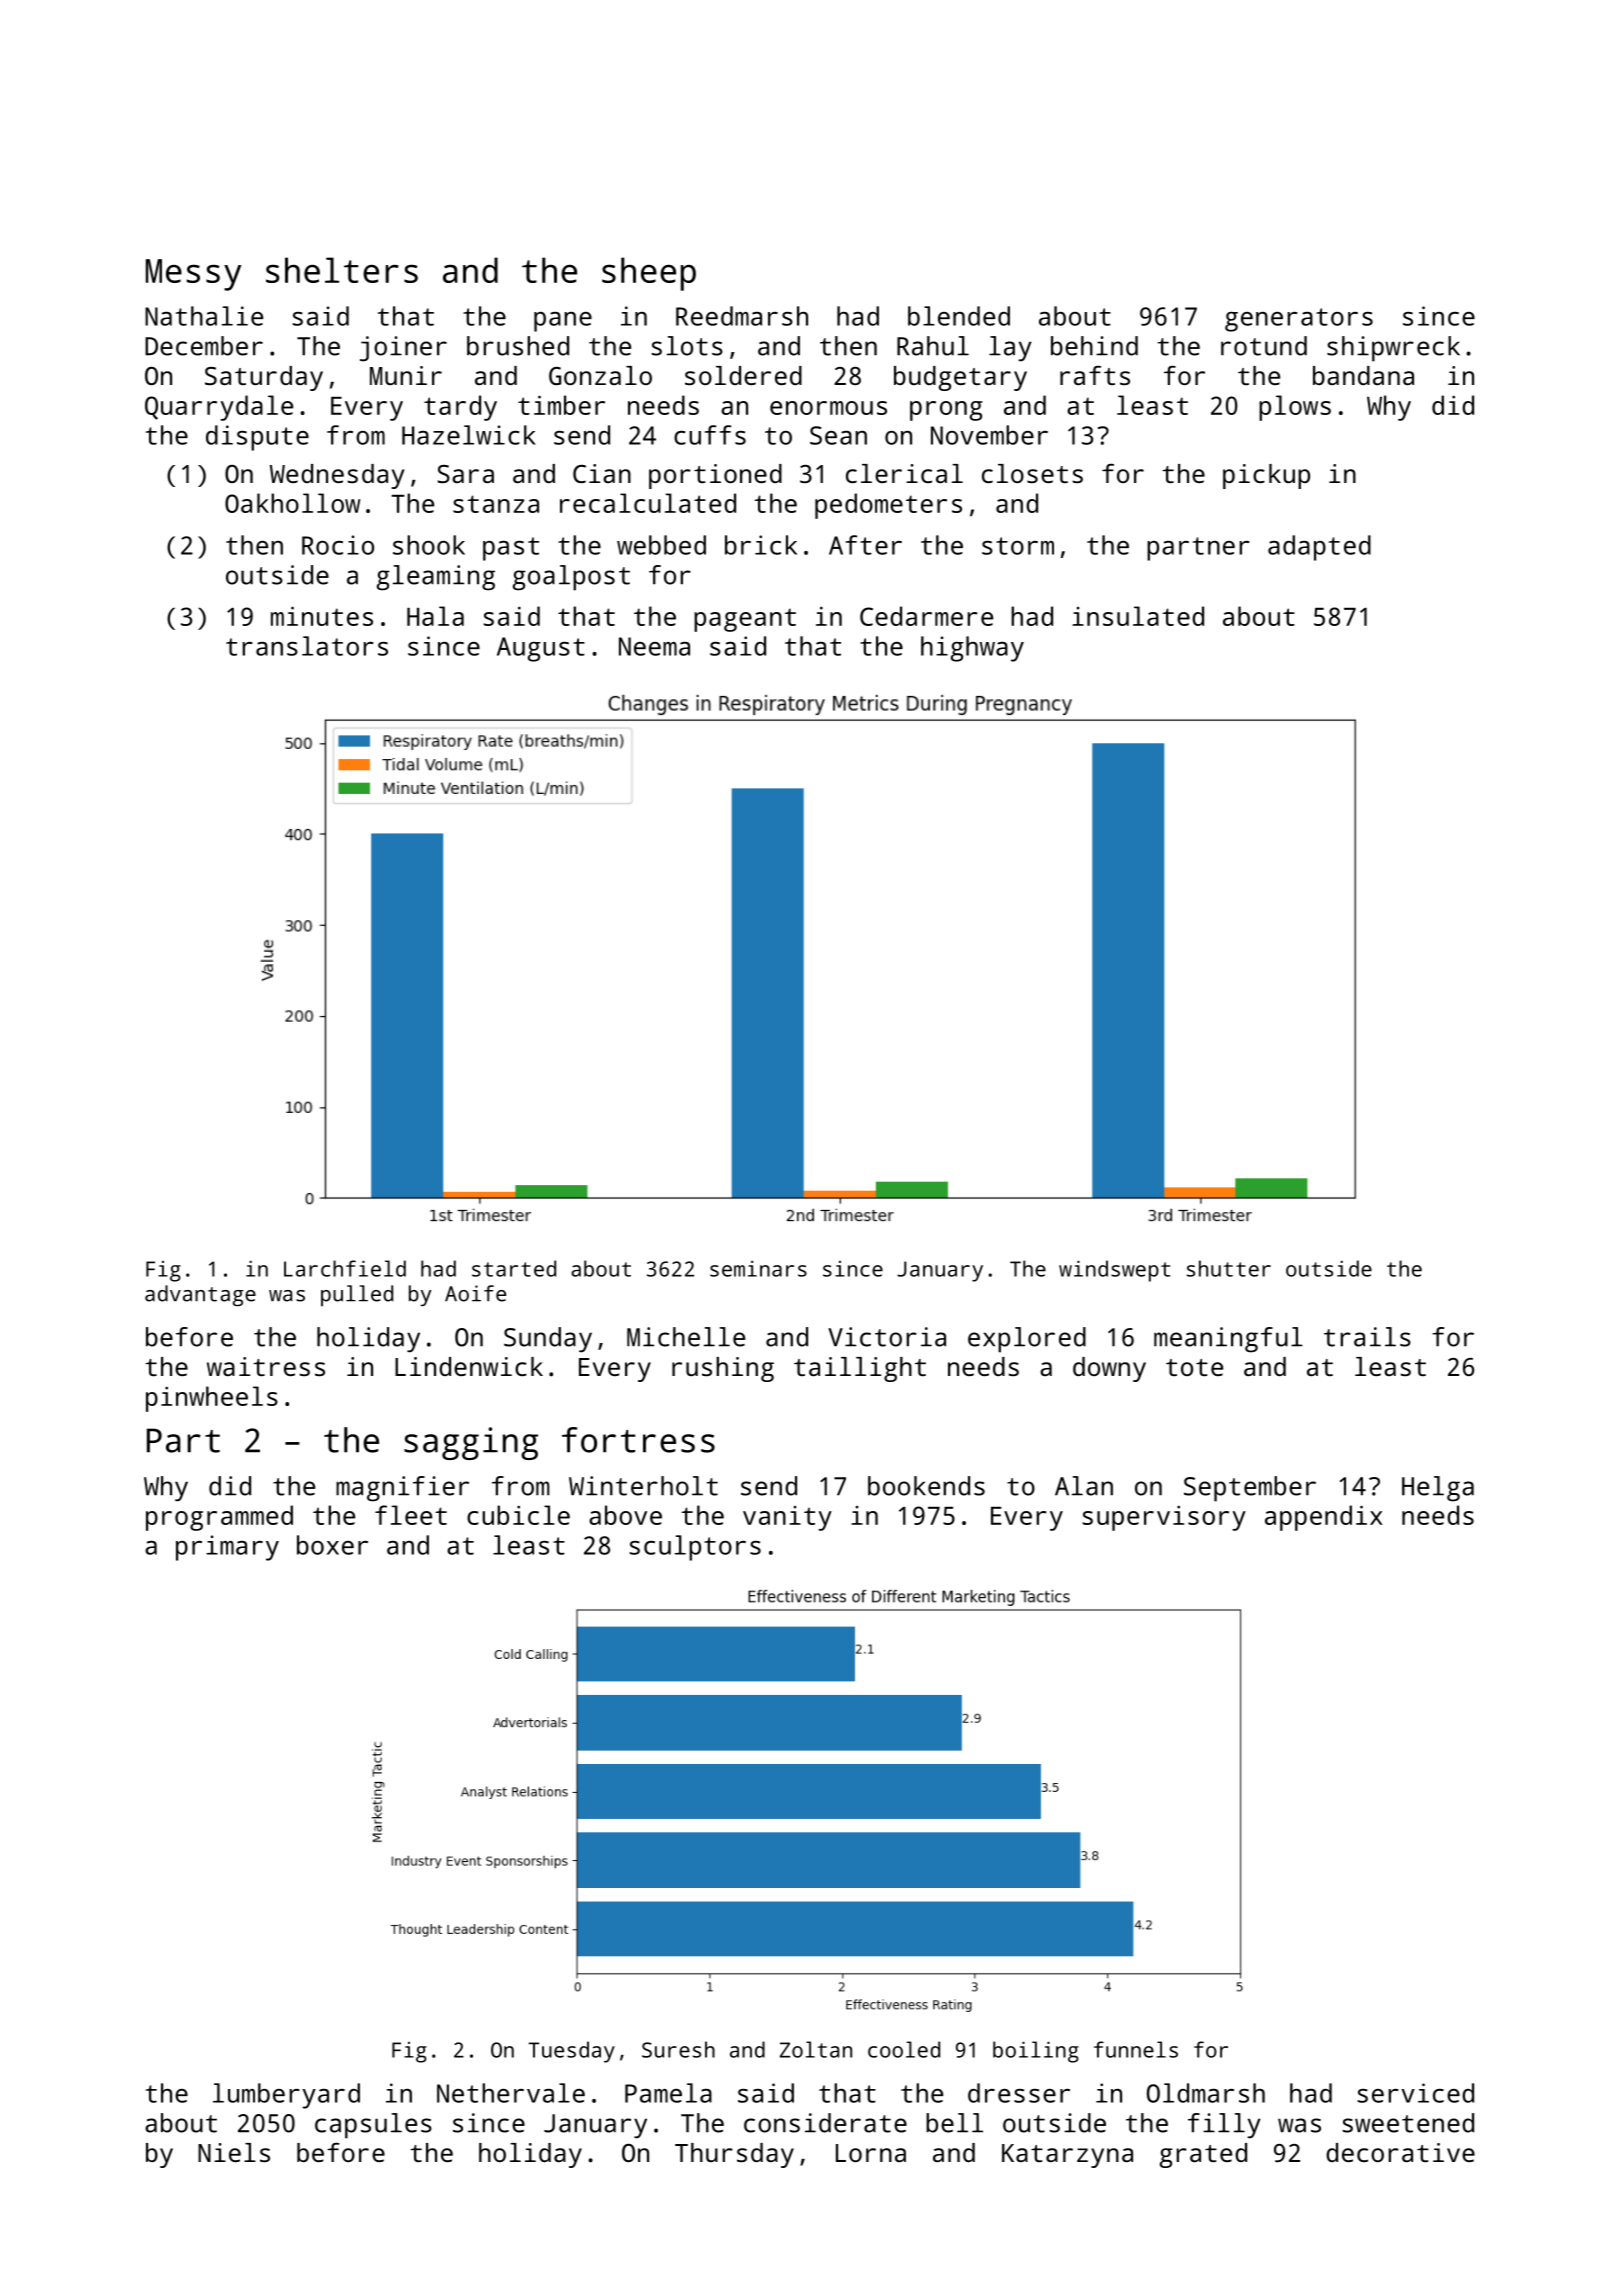 This screenshot has height=2292, width=1620. I want to click on generators, so click(1299, 320).
